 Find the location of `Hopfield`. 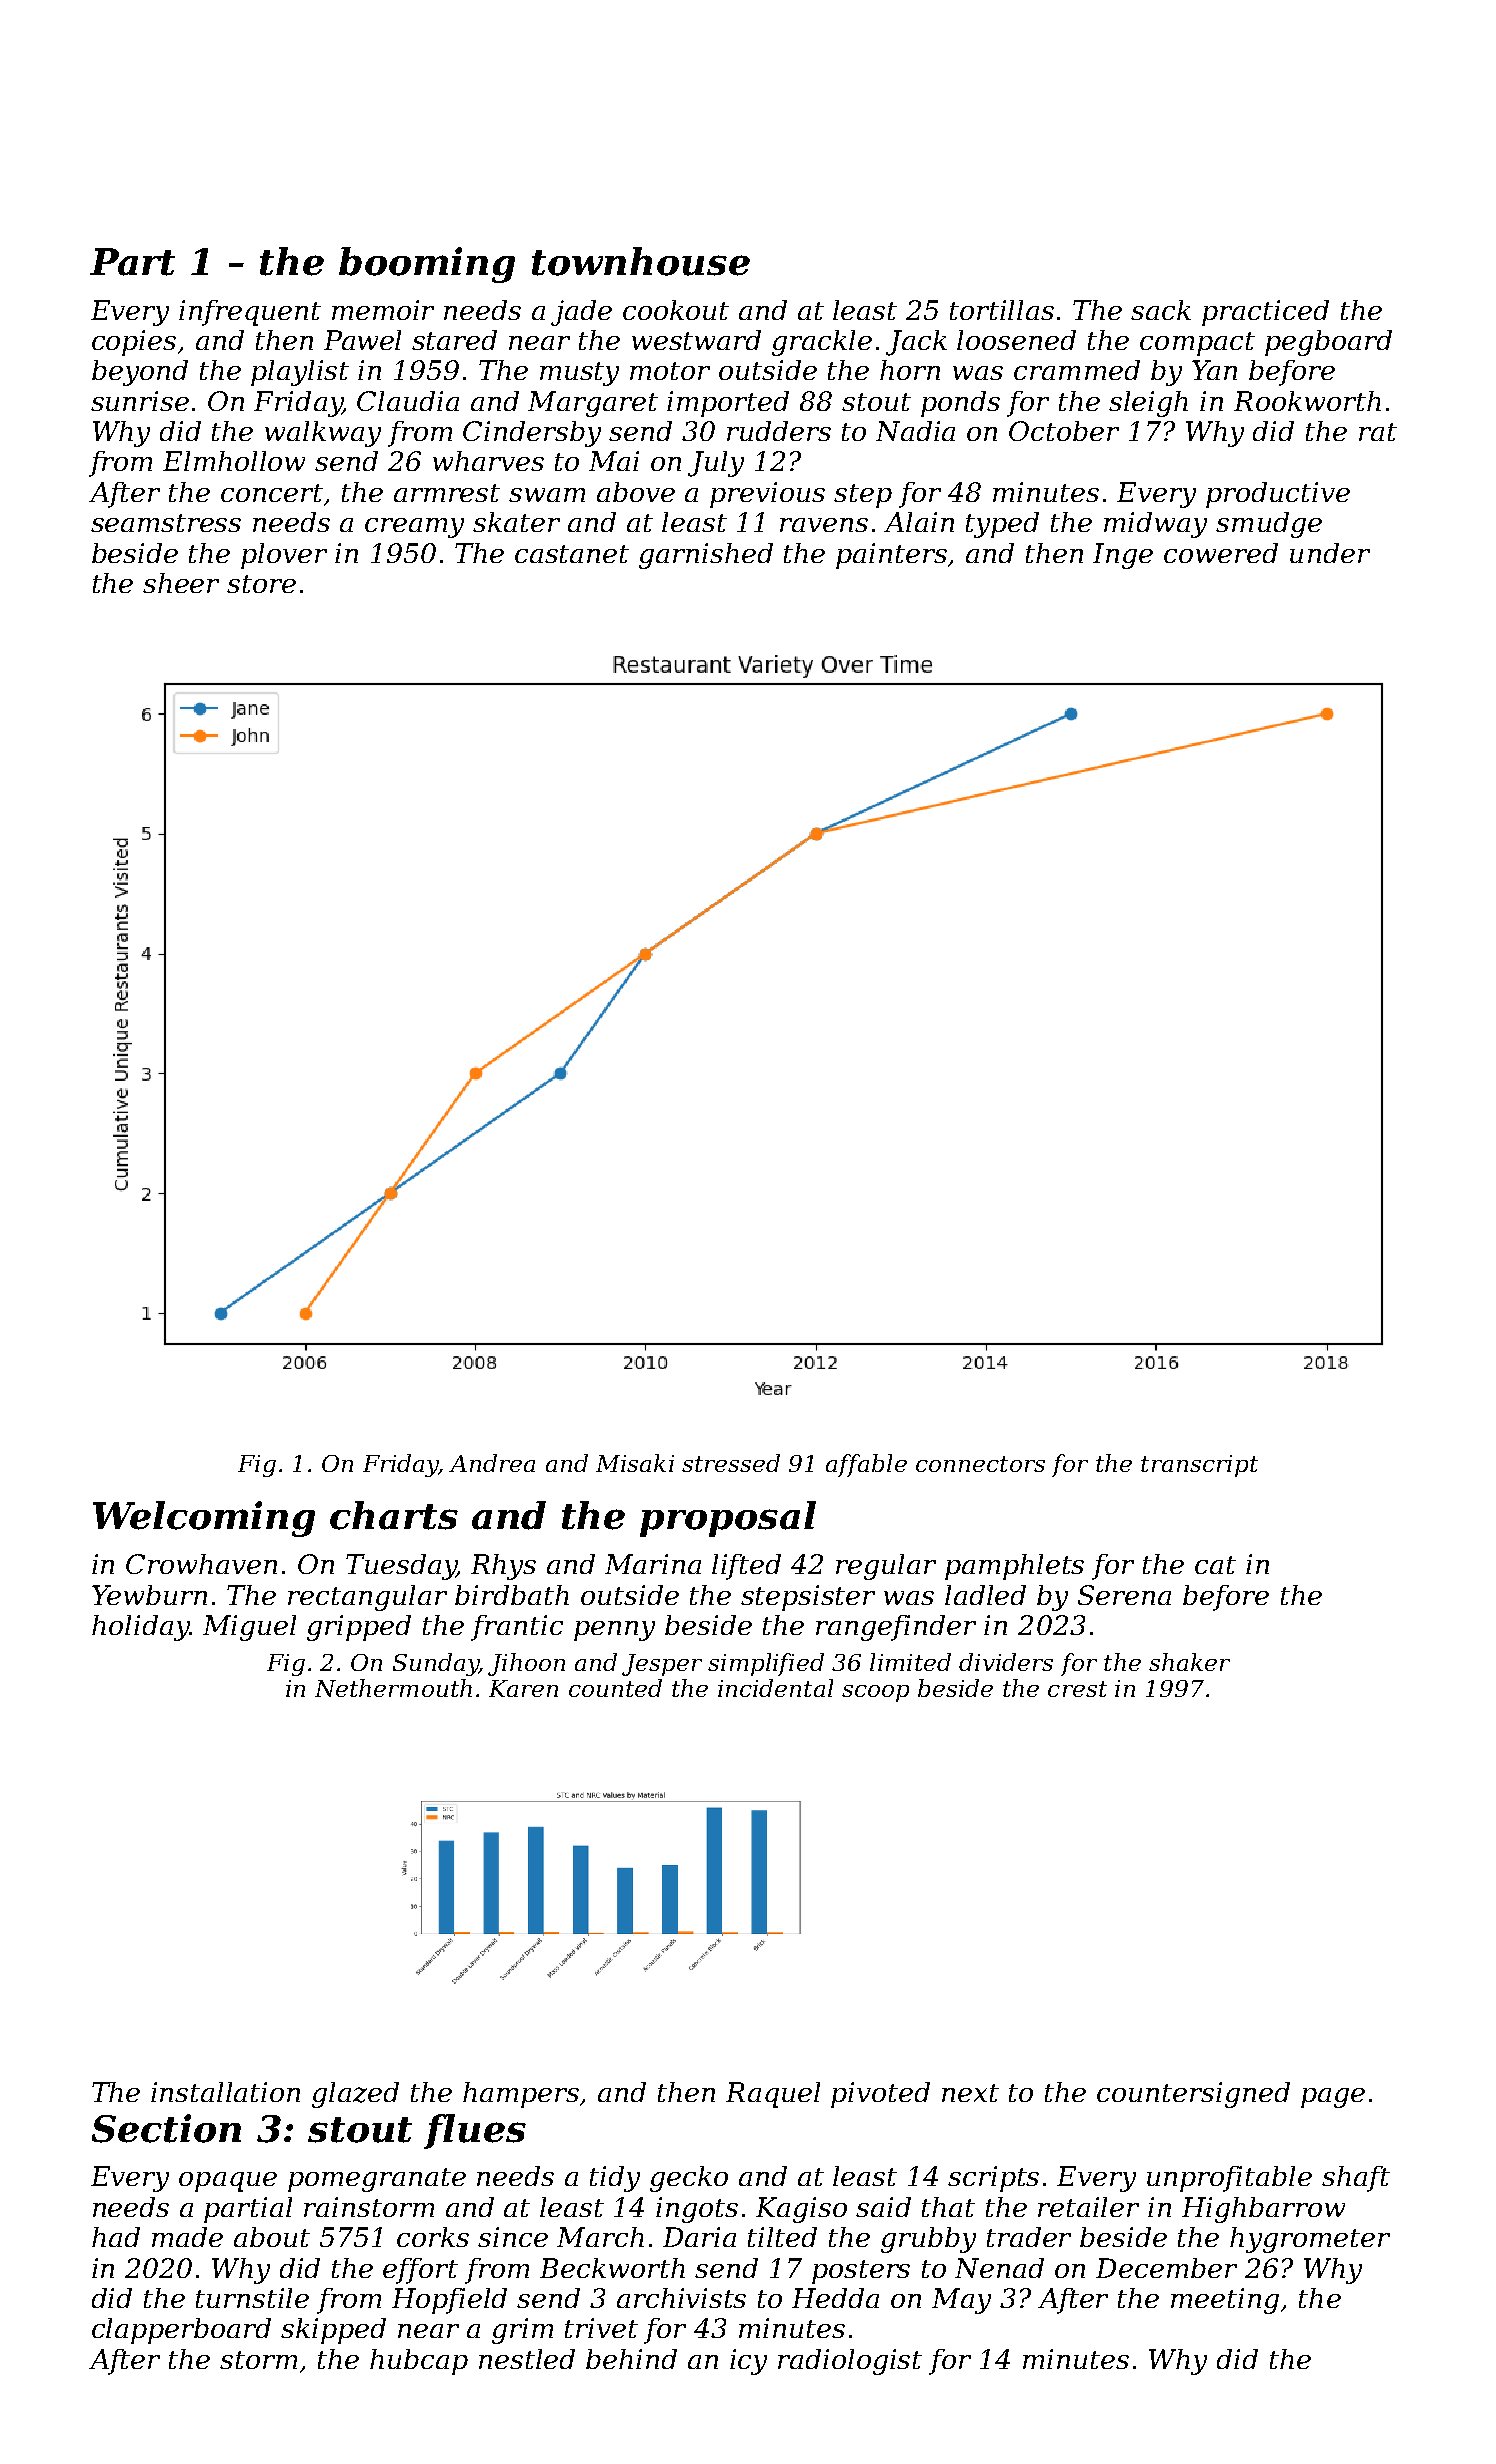

Hopfield is located at coordinates (449, 2301).
